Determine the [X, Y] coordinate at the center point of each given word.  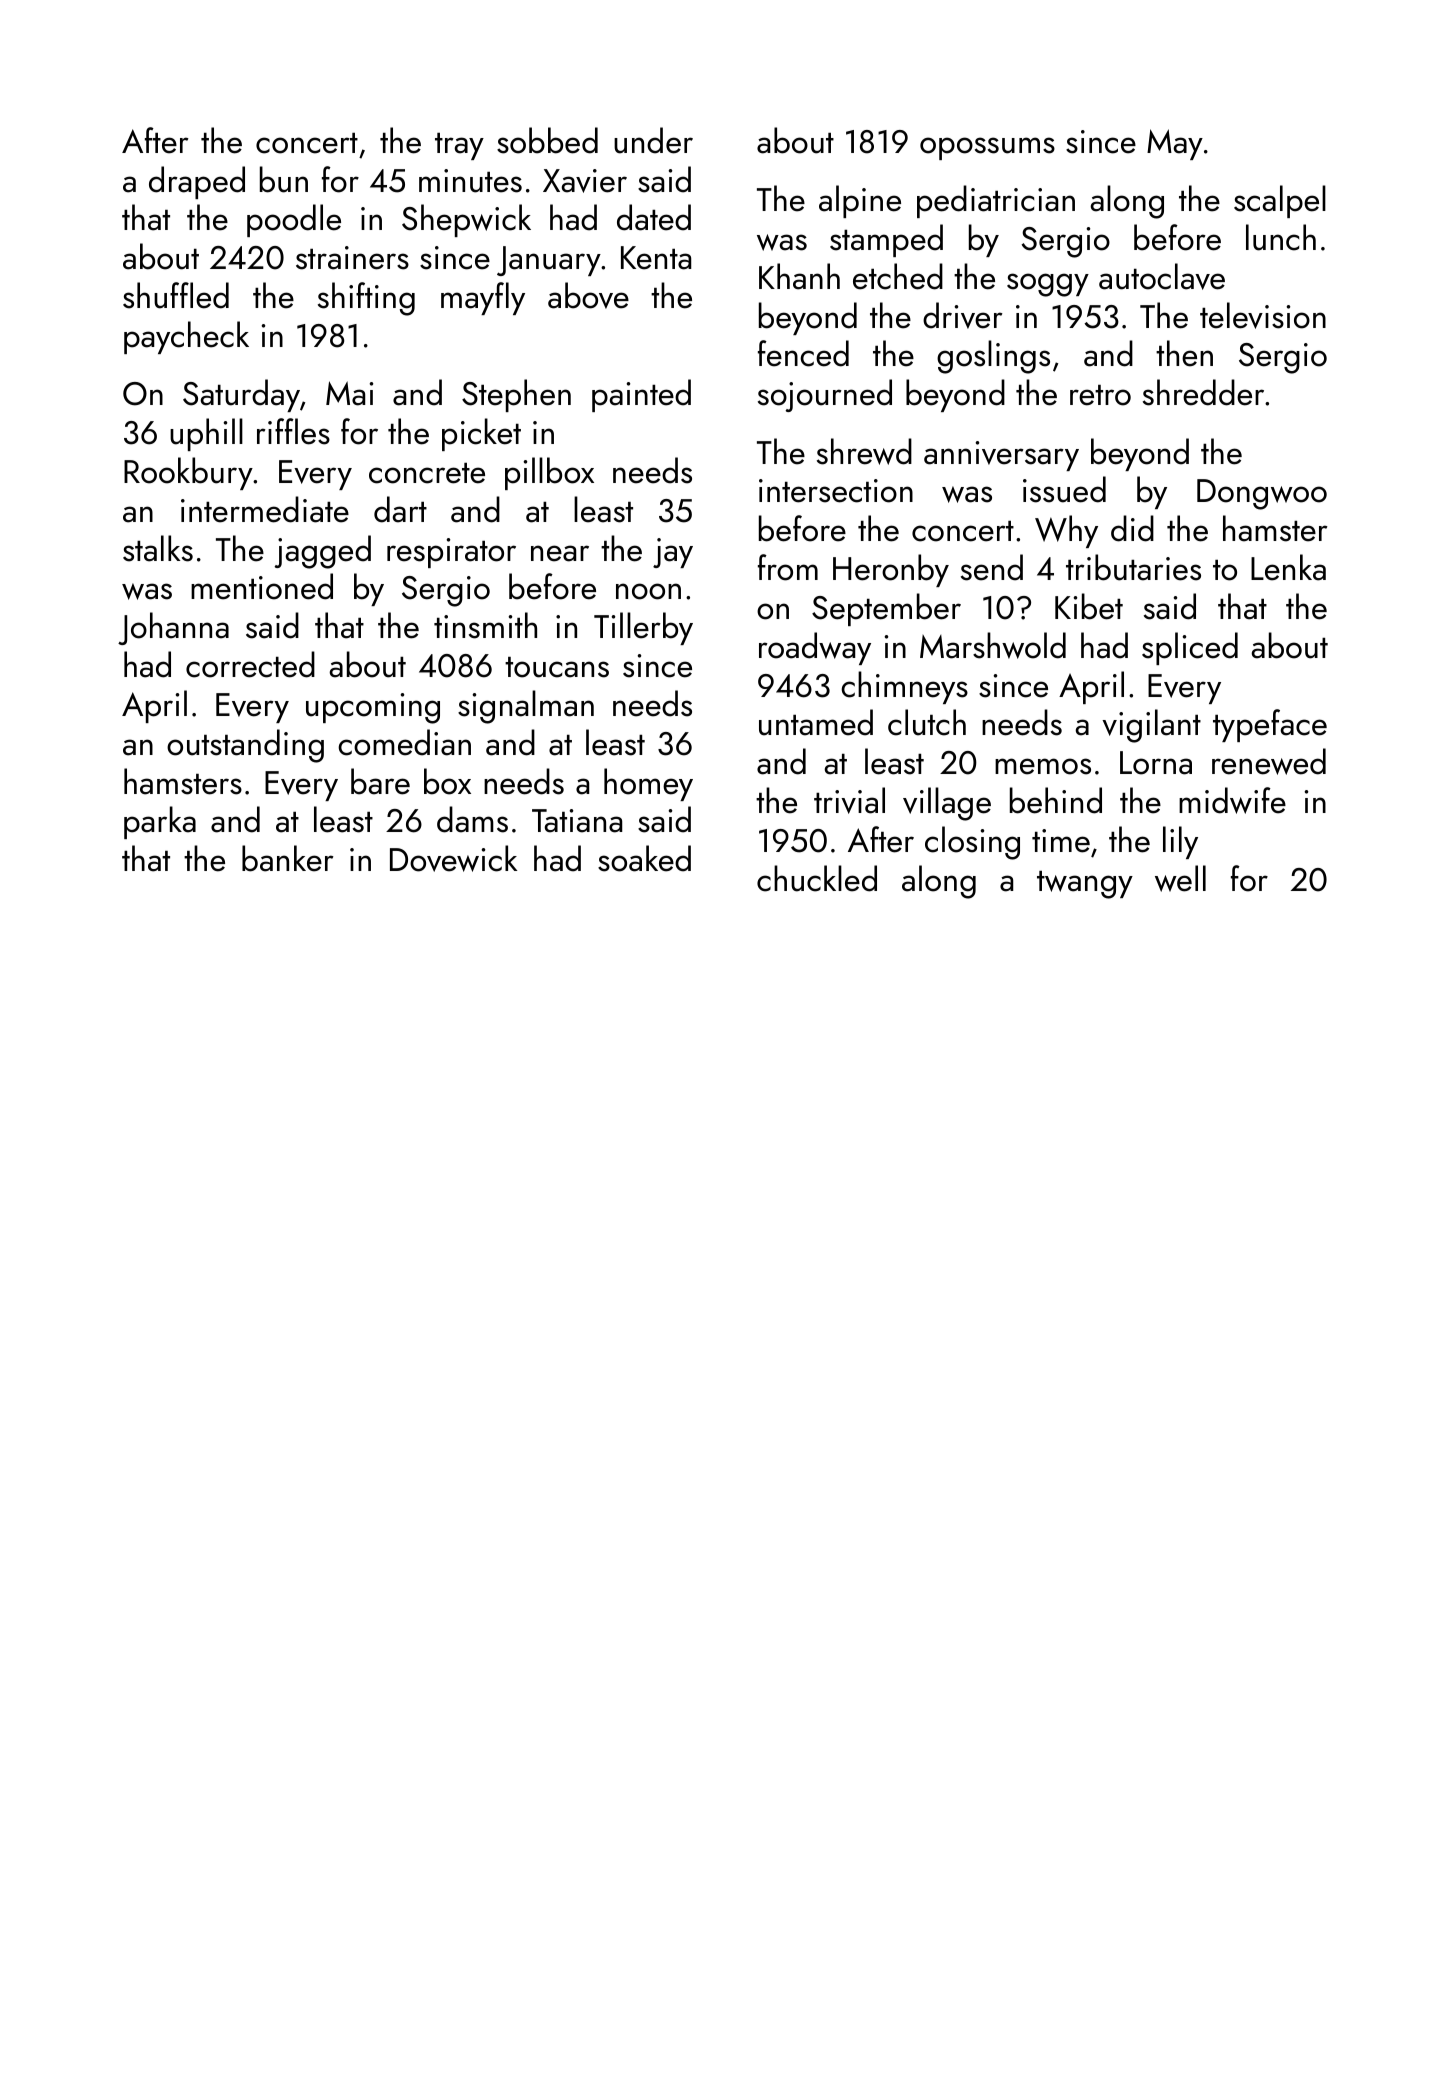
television [1263, 315]
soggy [1048, 285]
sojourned [825, 395]
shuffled [176, 295]
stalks [158, 548]
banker [287, 858]
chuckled [817, 878]
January [549, 261]
